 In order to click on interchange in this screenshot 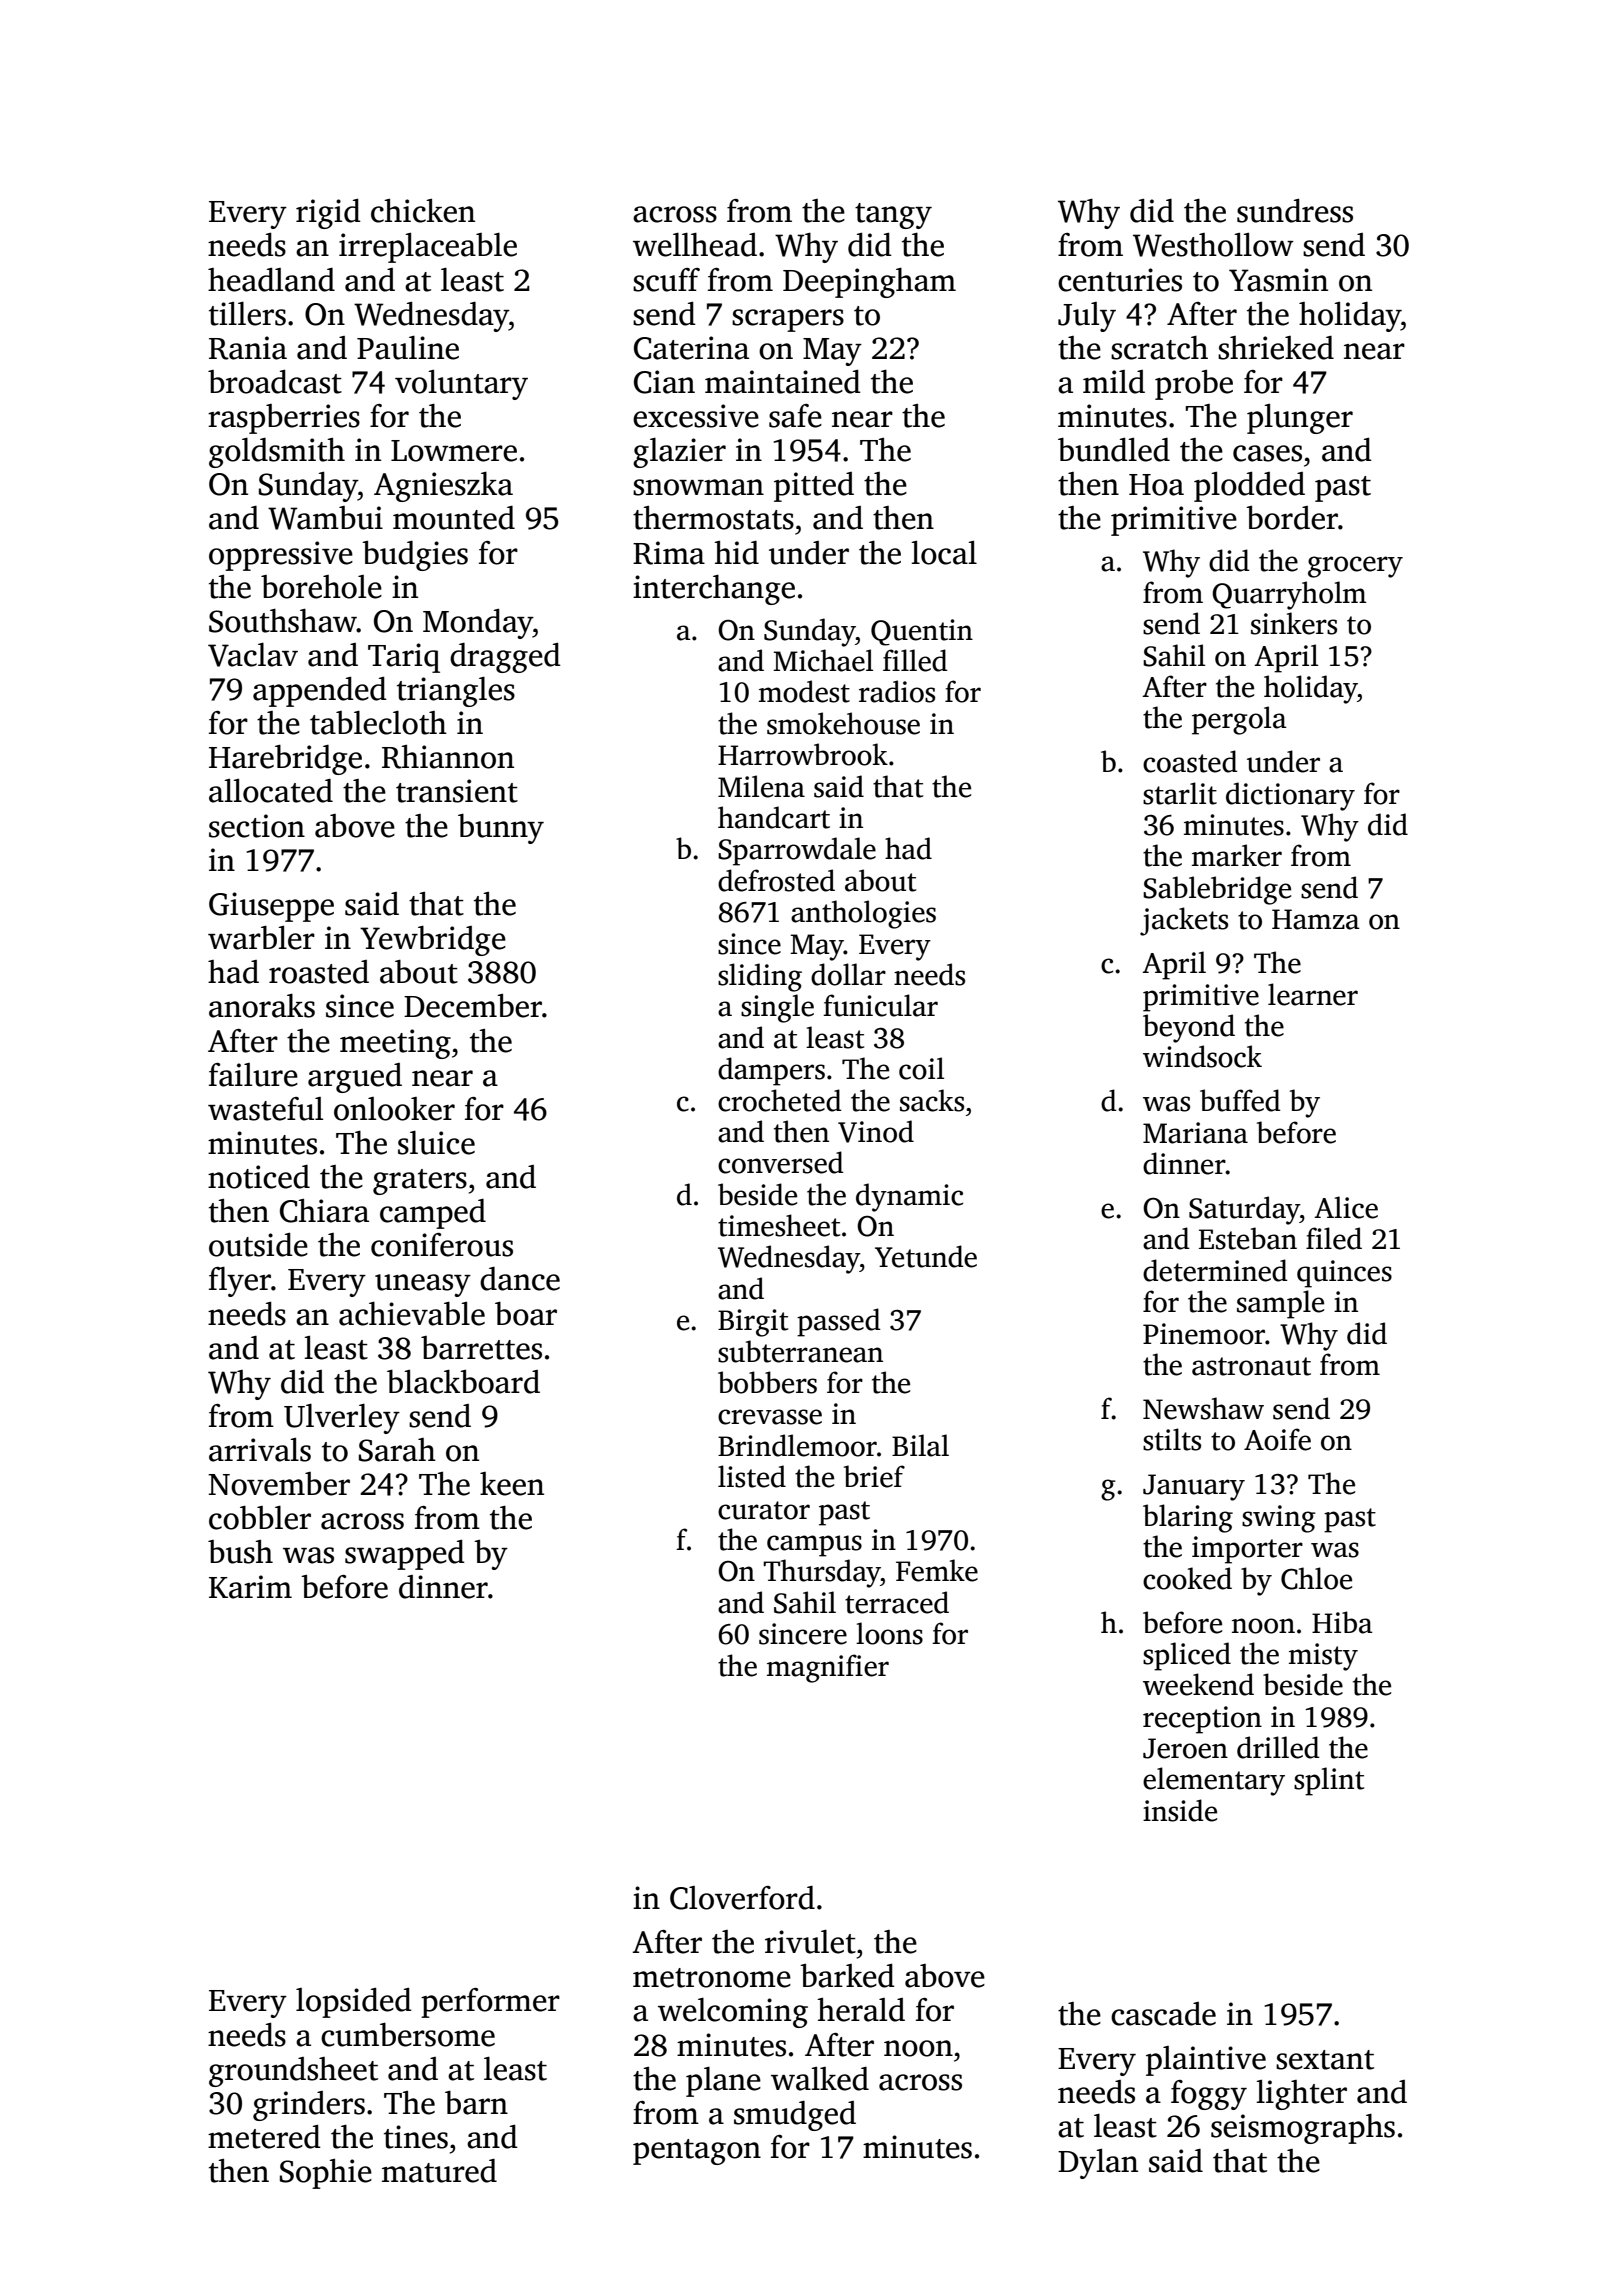, I will do `click(714, 590)`.
